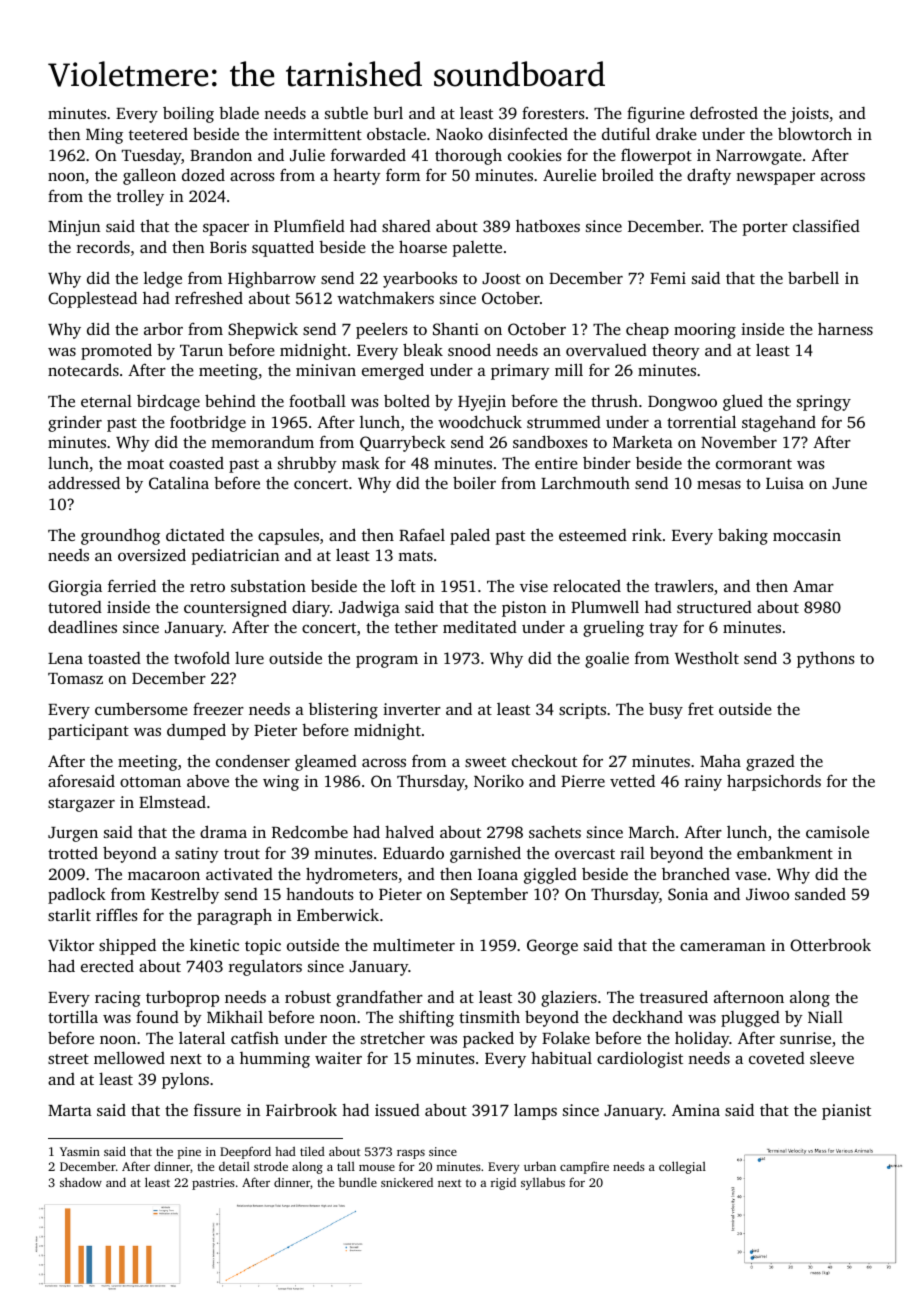  I want to click on strode, so click(271, 1166).
